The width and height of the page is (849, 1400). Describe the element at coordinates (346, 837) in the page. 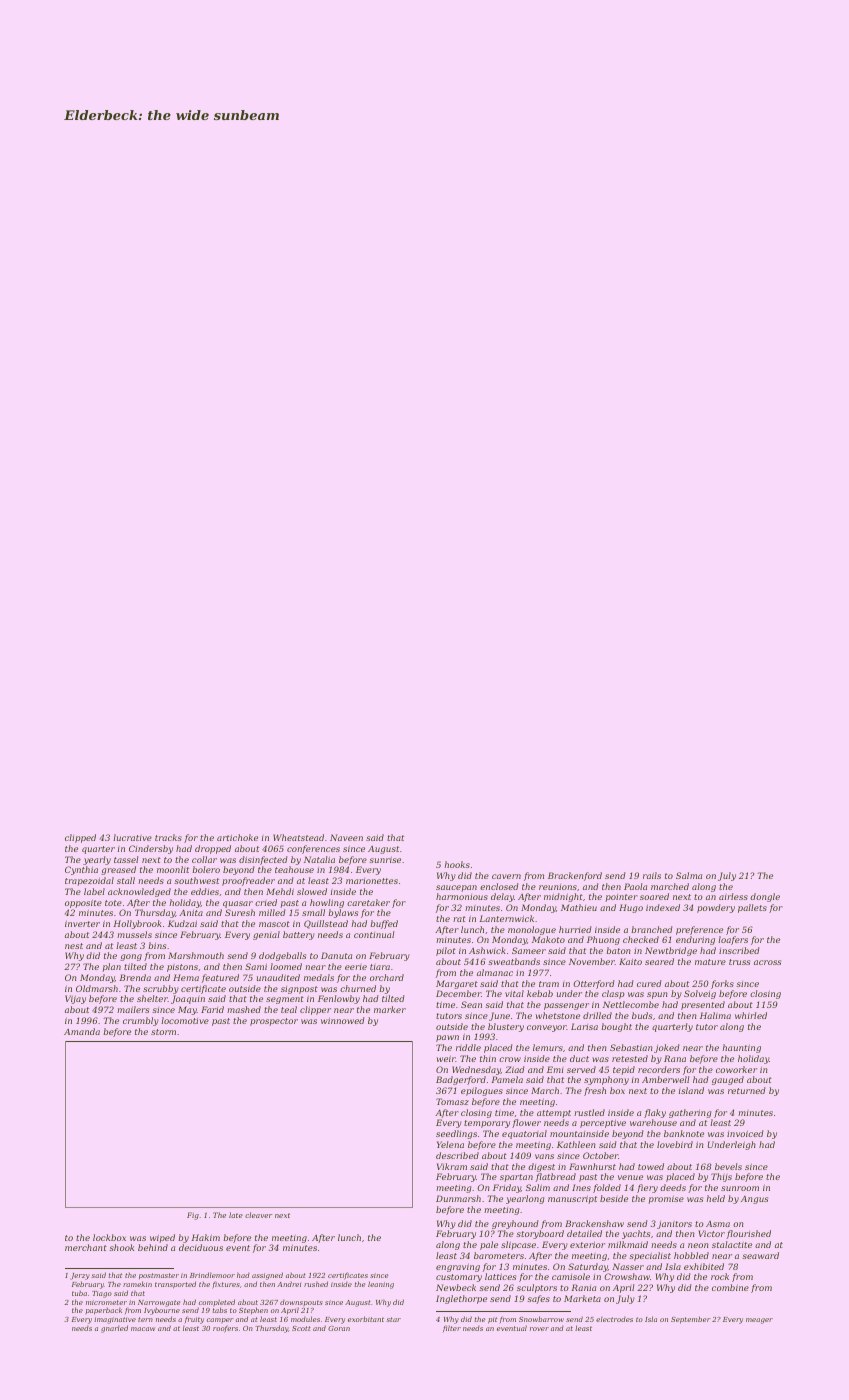

I see `Naveen` at that location.
